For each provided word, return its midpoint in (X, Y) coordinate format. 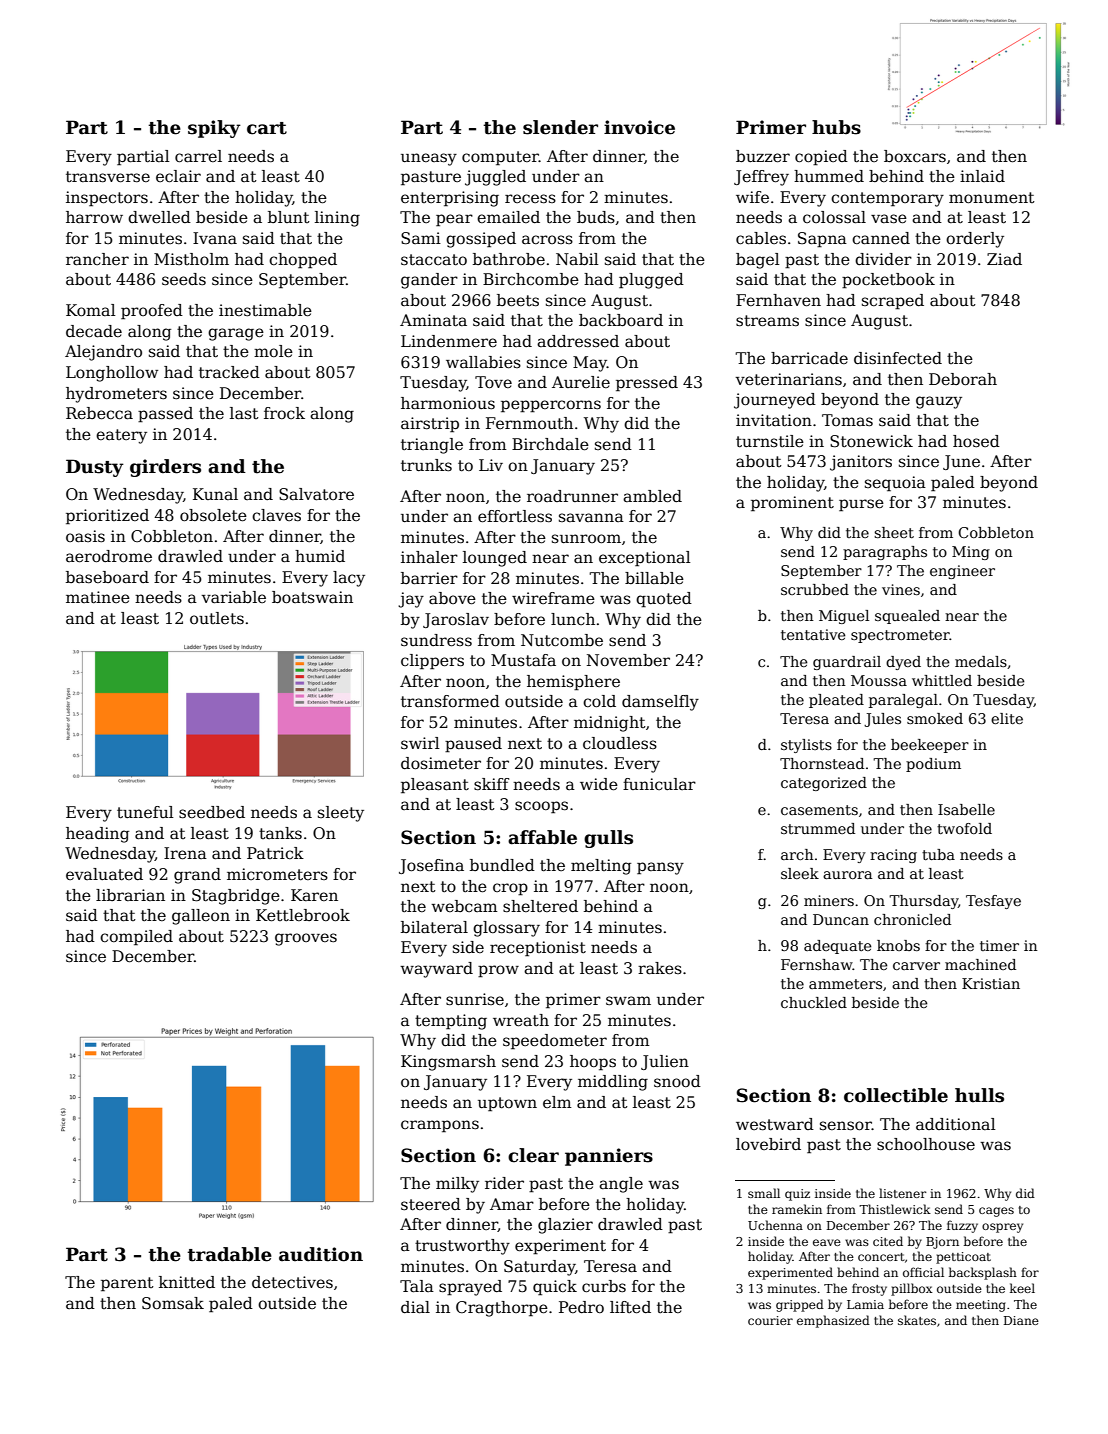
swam (628, 1001)
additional (956, 1124)
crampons (440, 1126)
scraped (893, 302)
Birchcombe (531, 279)
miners (829, 900)
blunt (289, 217)
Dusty (95, 468)
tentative (813, 634)
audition (321, 1254)
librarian (130, 895)
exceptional (645, 559)
